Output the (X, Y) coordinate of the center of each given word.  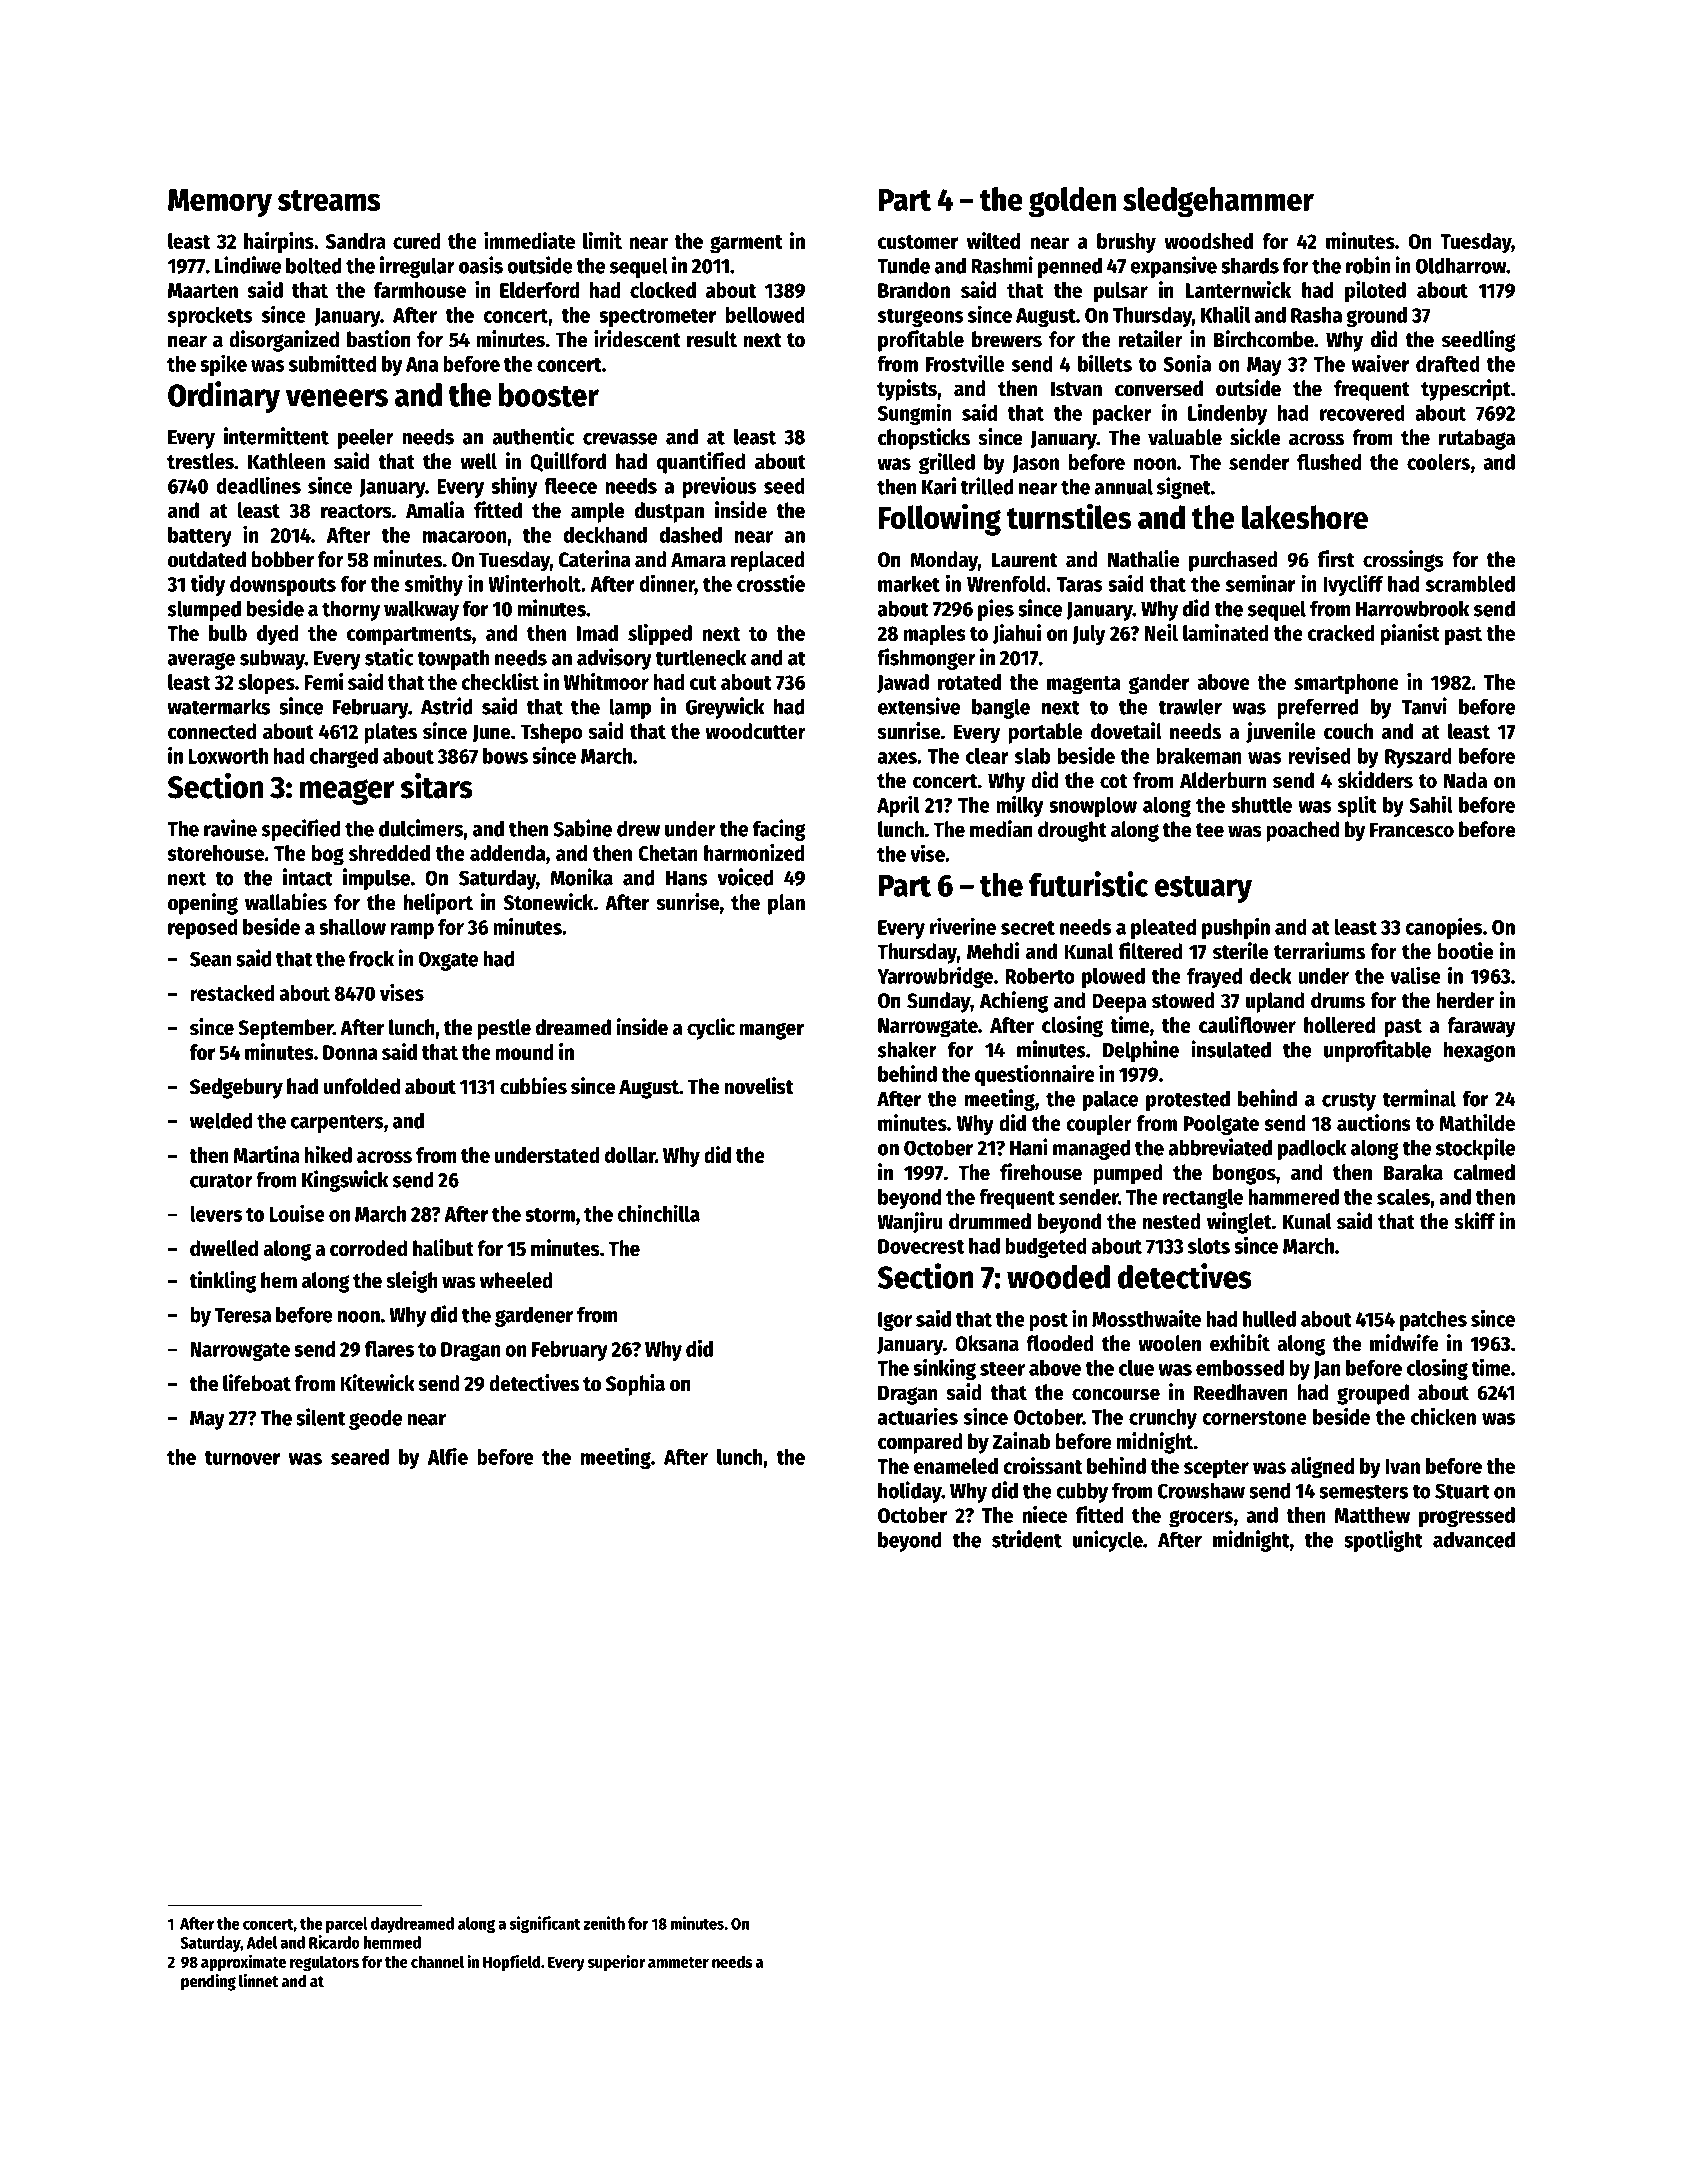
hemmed (392, 1942)
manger (772, 1031)
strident (1027, 1539)
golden (1072, 202)
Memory (220, 203)
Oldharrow (1461, 265)
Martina (267, 1154)
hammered (1293, 1197)
